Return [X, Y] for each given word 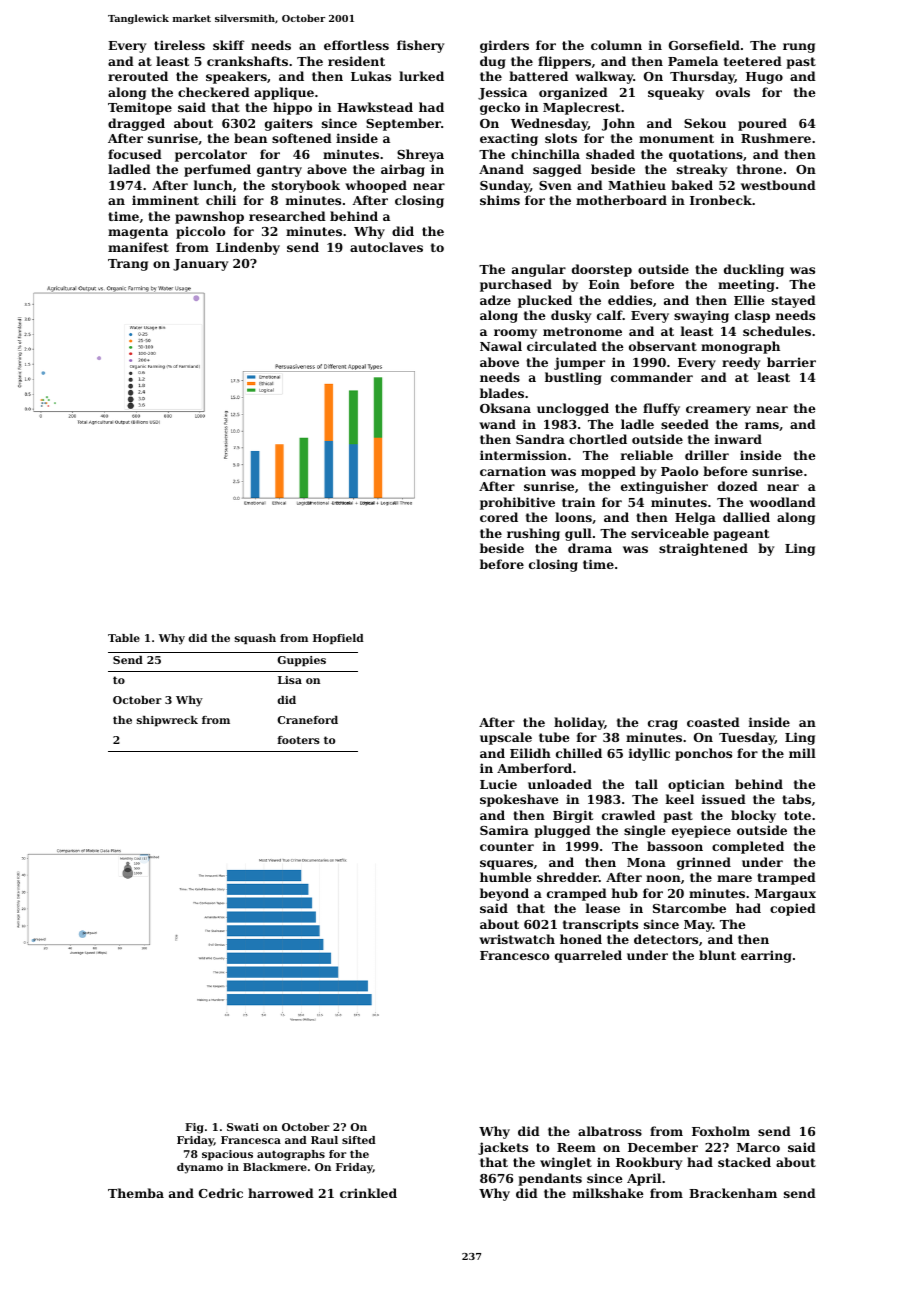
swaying [701, 316]
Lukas [371, 76]
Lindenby [248, 248]
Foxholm [721, 1131]
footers [299, 740]
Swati [243, 1127]
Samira [504, 830]
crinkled [368, 1193]
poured [762, 124]
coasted [713, 722]
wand [497, 424]
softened [302, 138]
